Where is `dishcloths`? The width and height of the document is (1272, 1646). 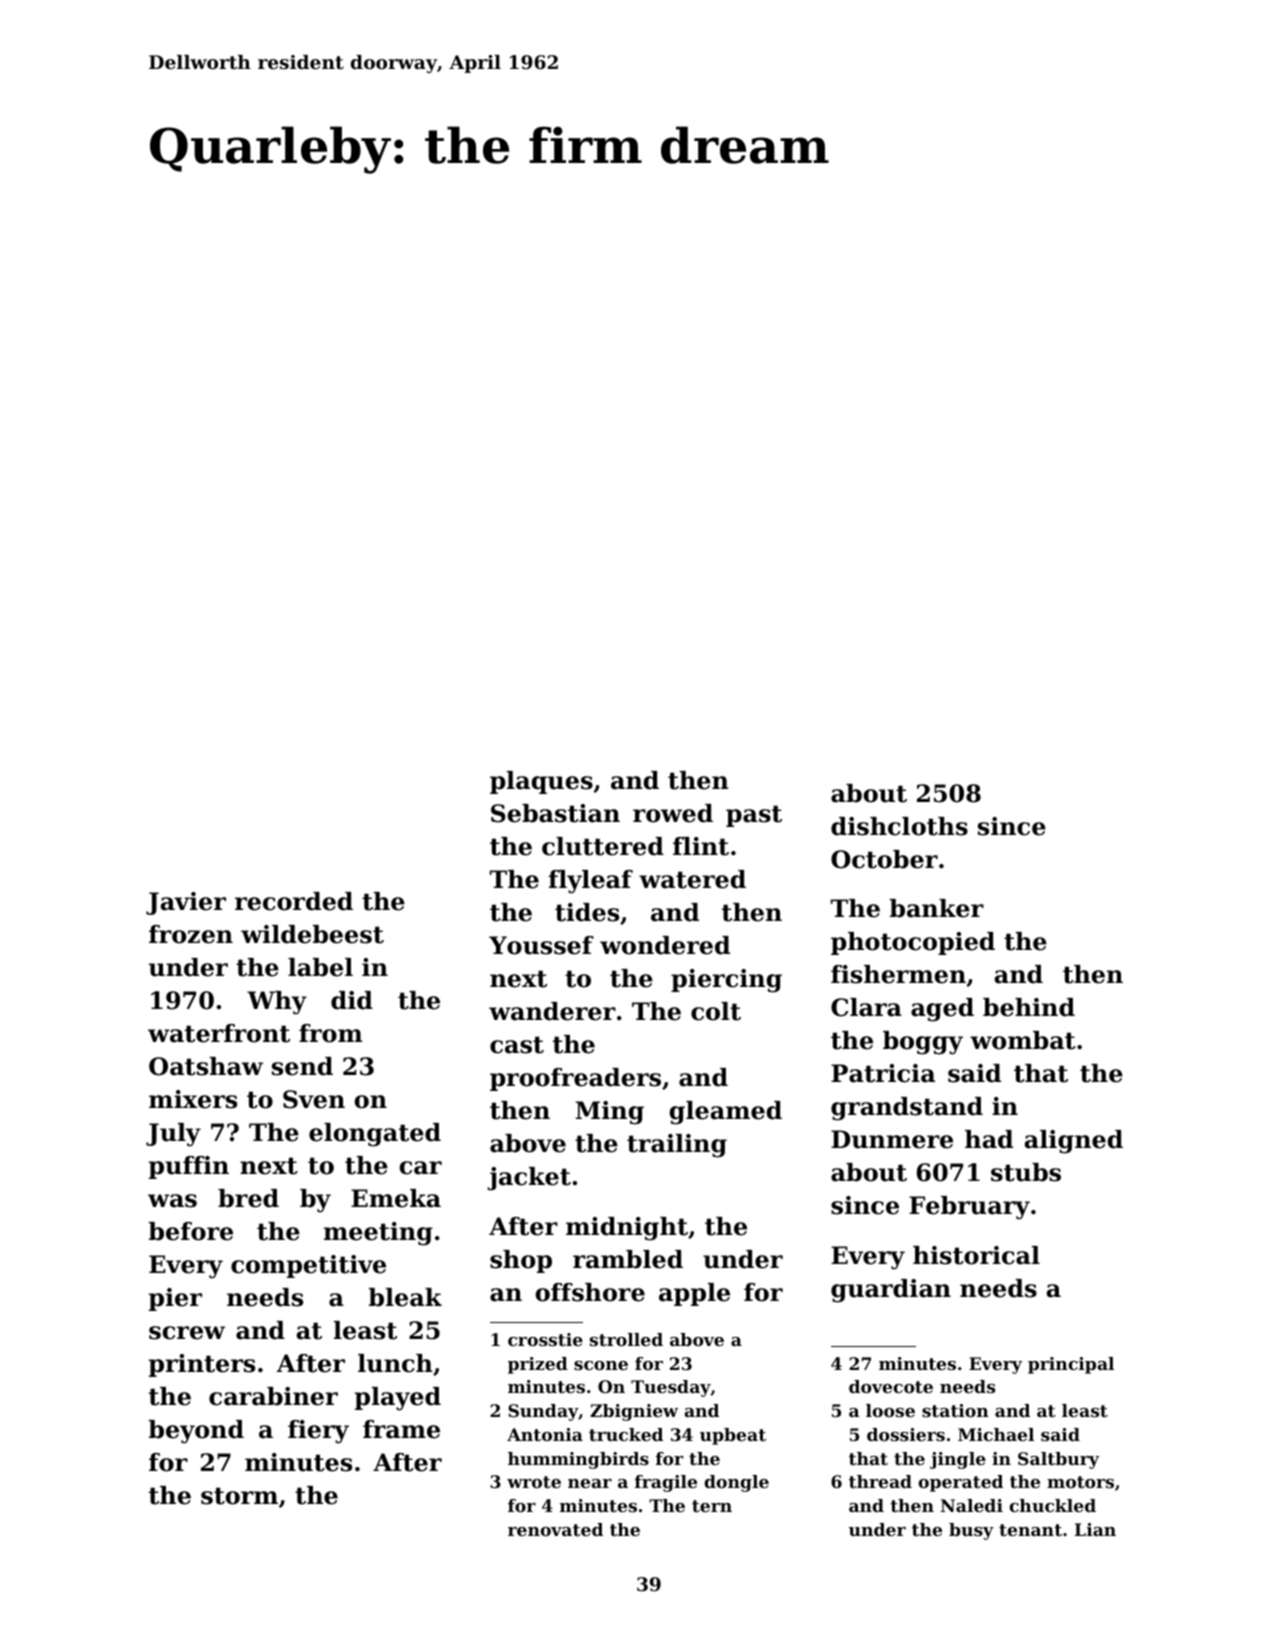 dishcloths is located at coordinates (899, 826).
